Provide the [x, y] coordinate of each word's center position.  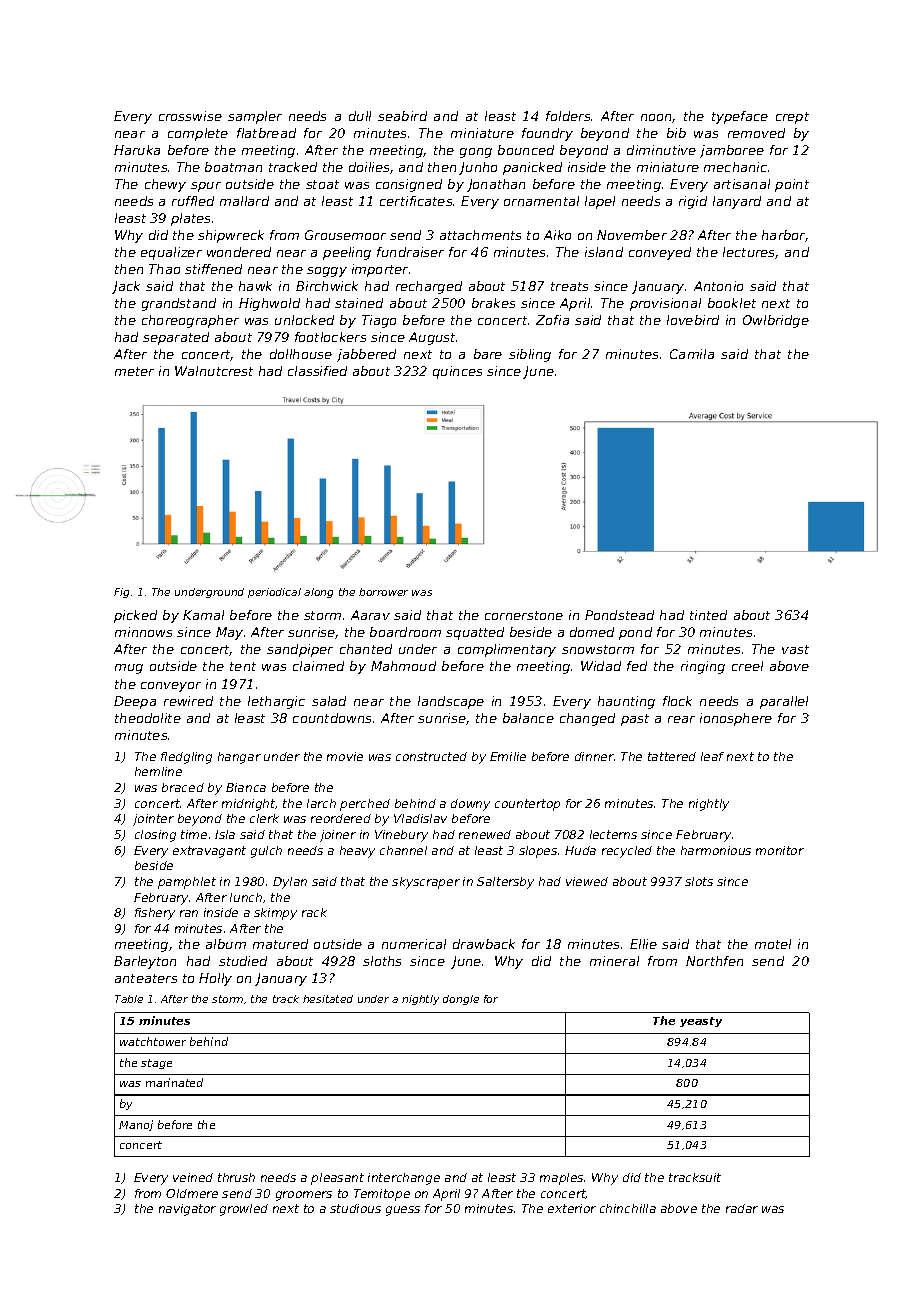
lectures [749, 253]
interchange [404, 1179]
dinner [594, 756]
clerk [264, 818]
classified [317, 371]
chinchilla [628, 1208]
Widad [601, 666]
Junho [478, 168]
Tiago [379, 321]
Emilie [508, 756]
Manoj [136, 1125]
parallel [784, 702]
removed [756, 133]
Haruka [137, 150]
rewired [188, 701]
